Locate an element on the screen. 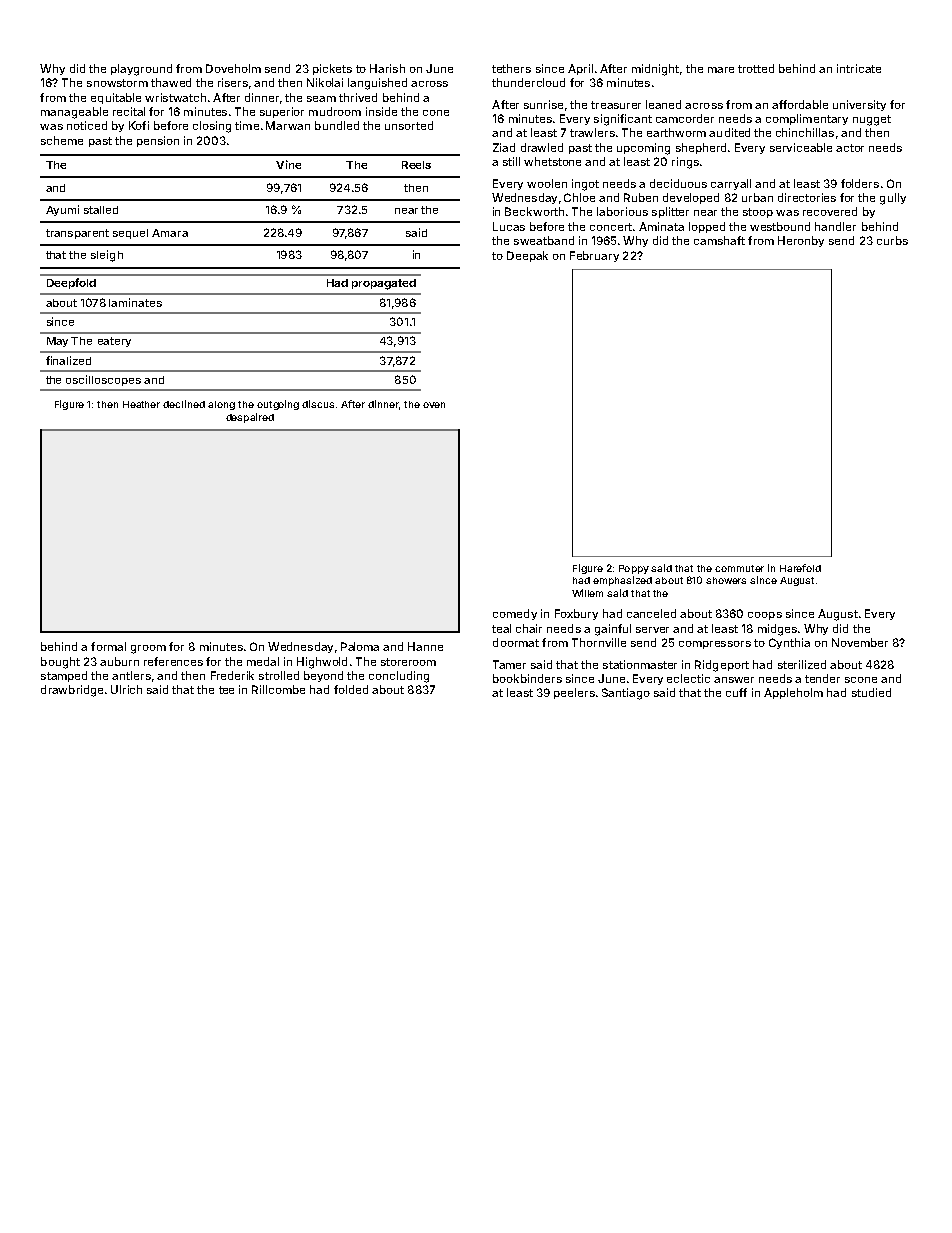  actor is located at coordinates (850, 148).
